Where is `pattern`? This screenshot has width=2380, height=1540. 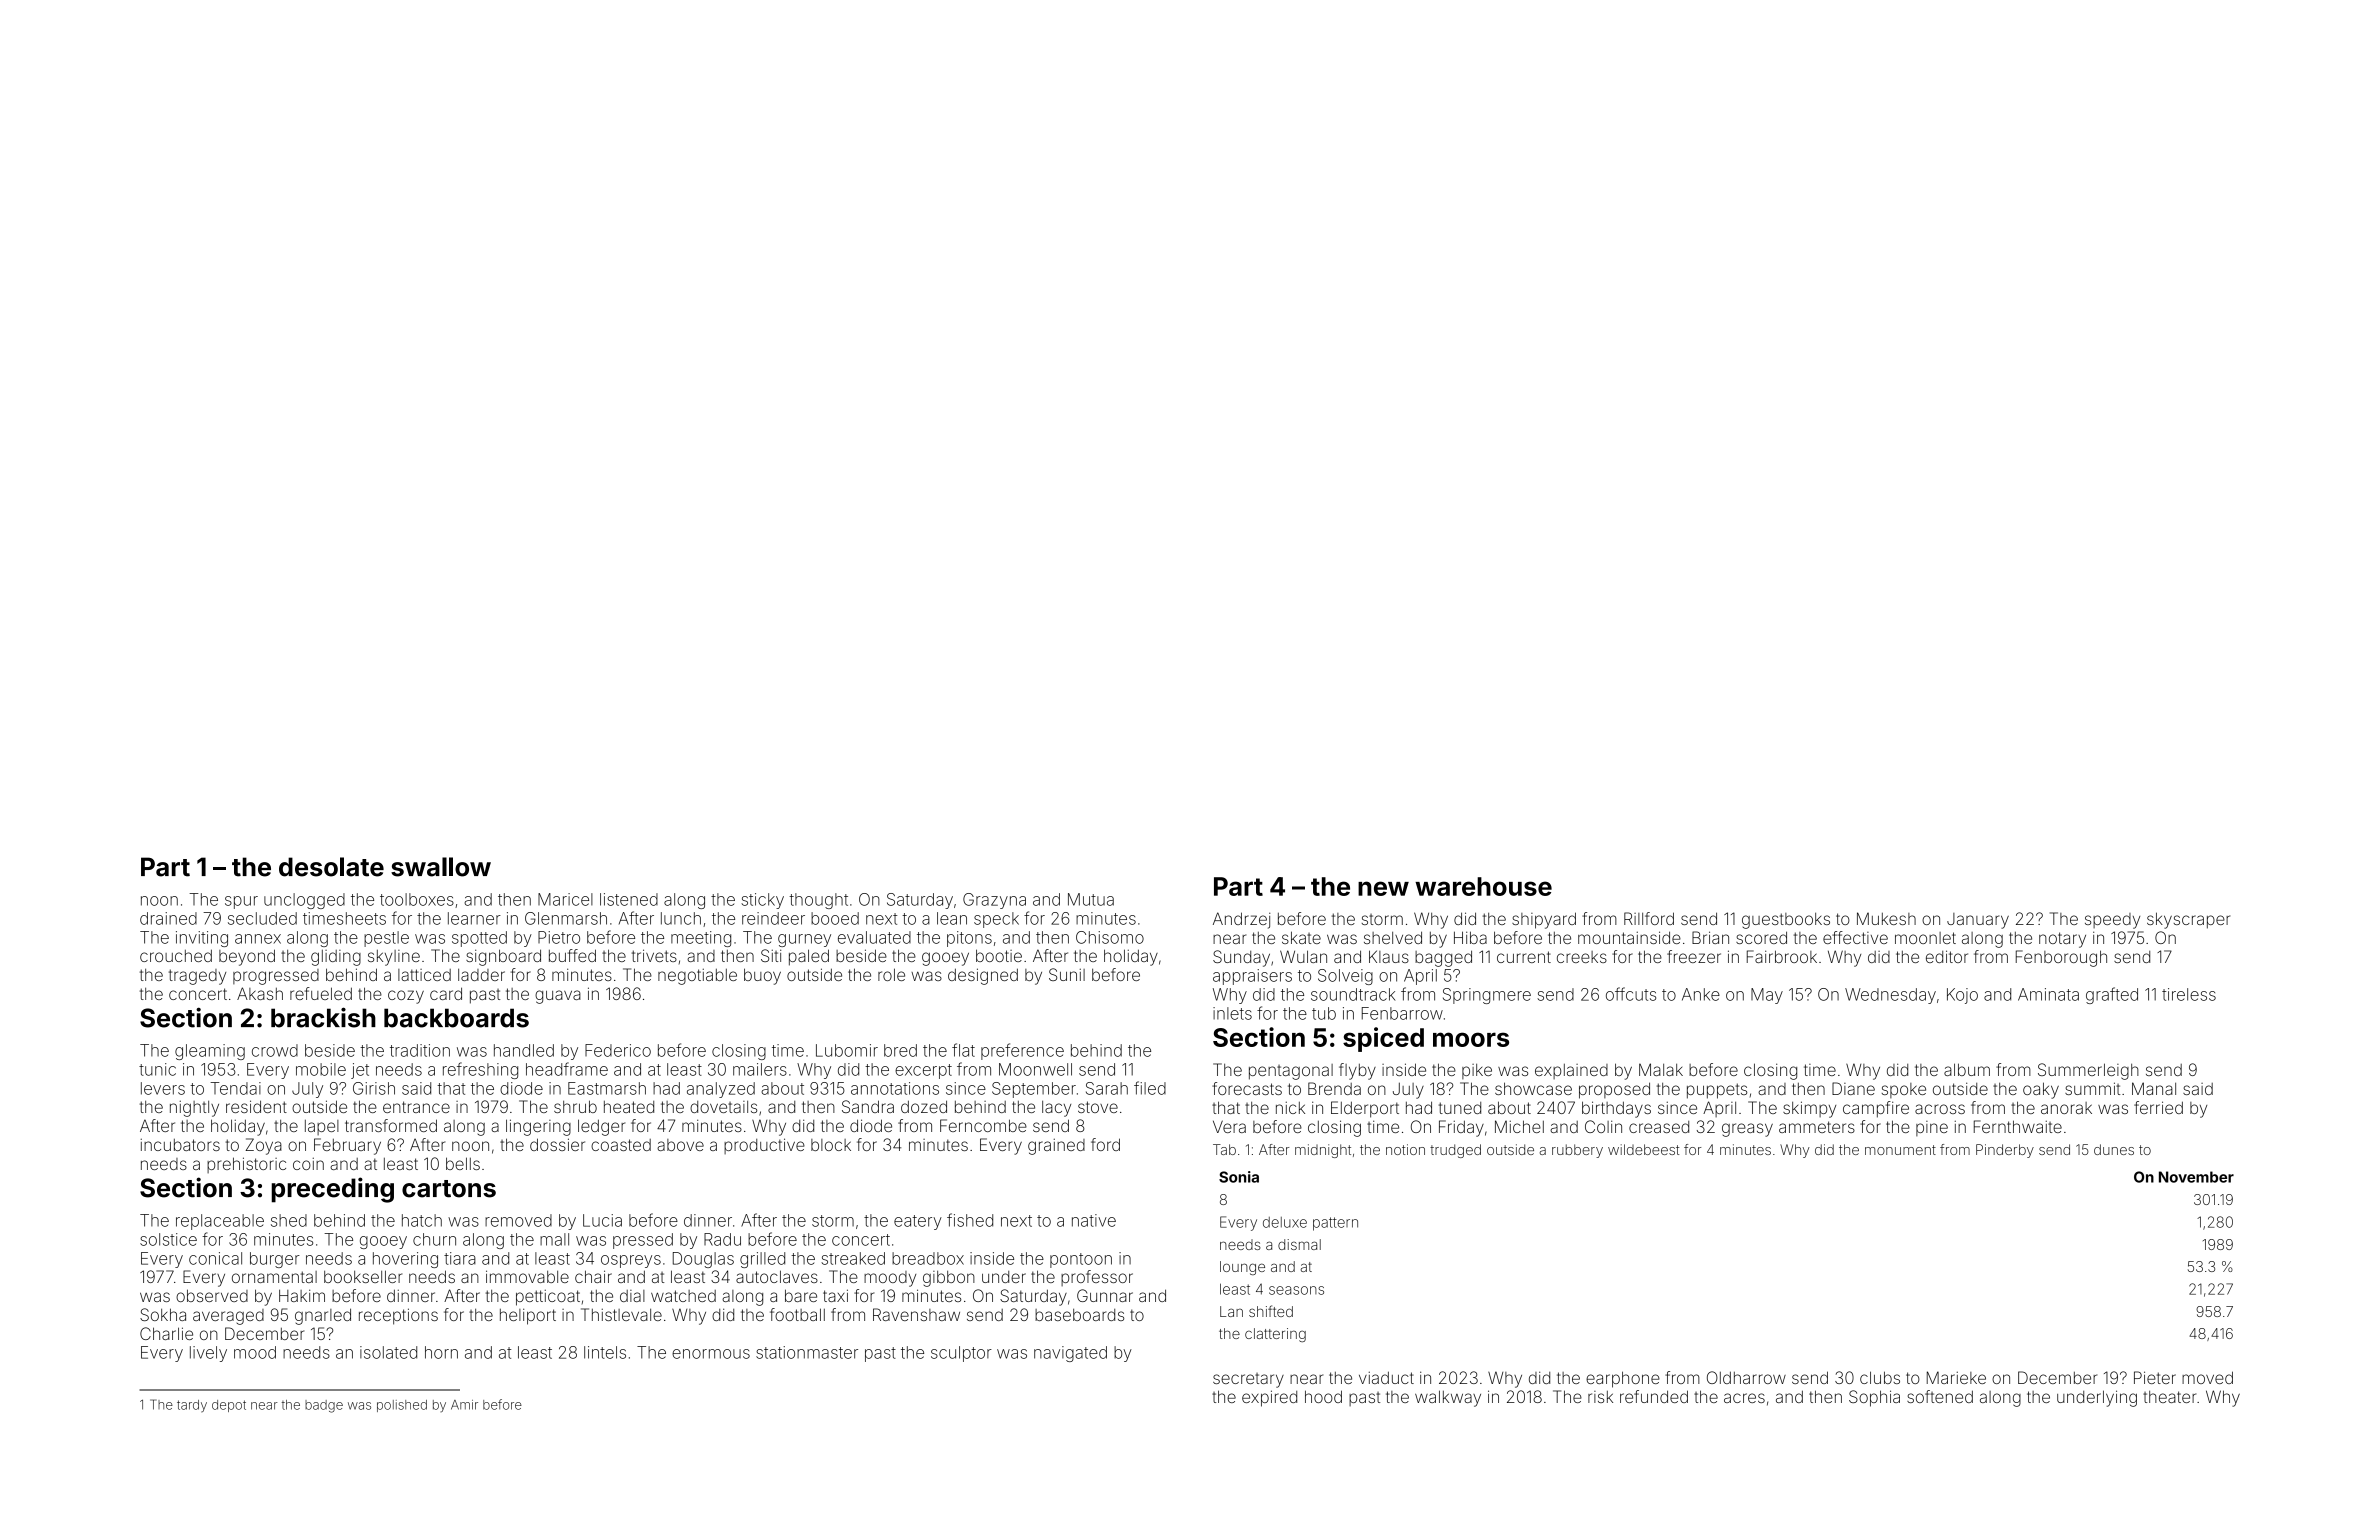 pattern is located at coordinates (1335, 1224).
